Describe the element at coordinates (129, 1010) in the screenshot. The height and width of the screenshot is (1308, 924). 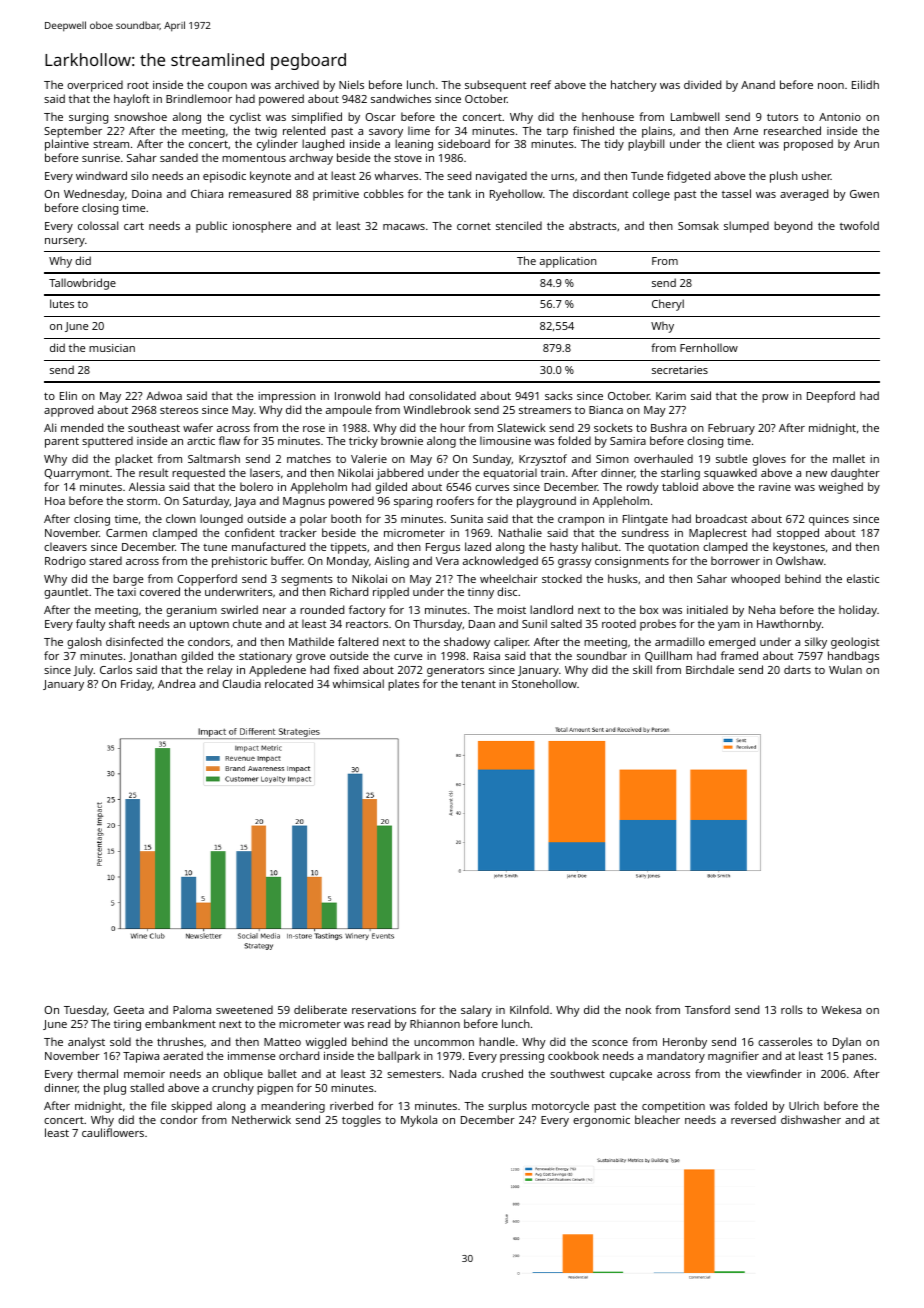
I see `Geeta` at that location.
